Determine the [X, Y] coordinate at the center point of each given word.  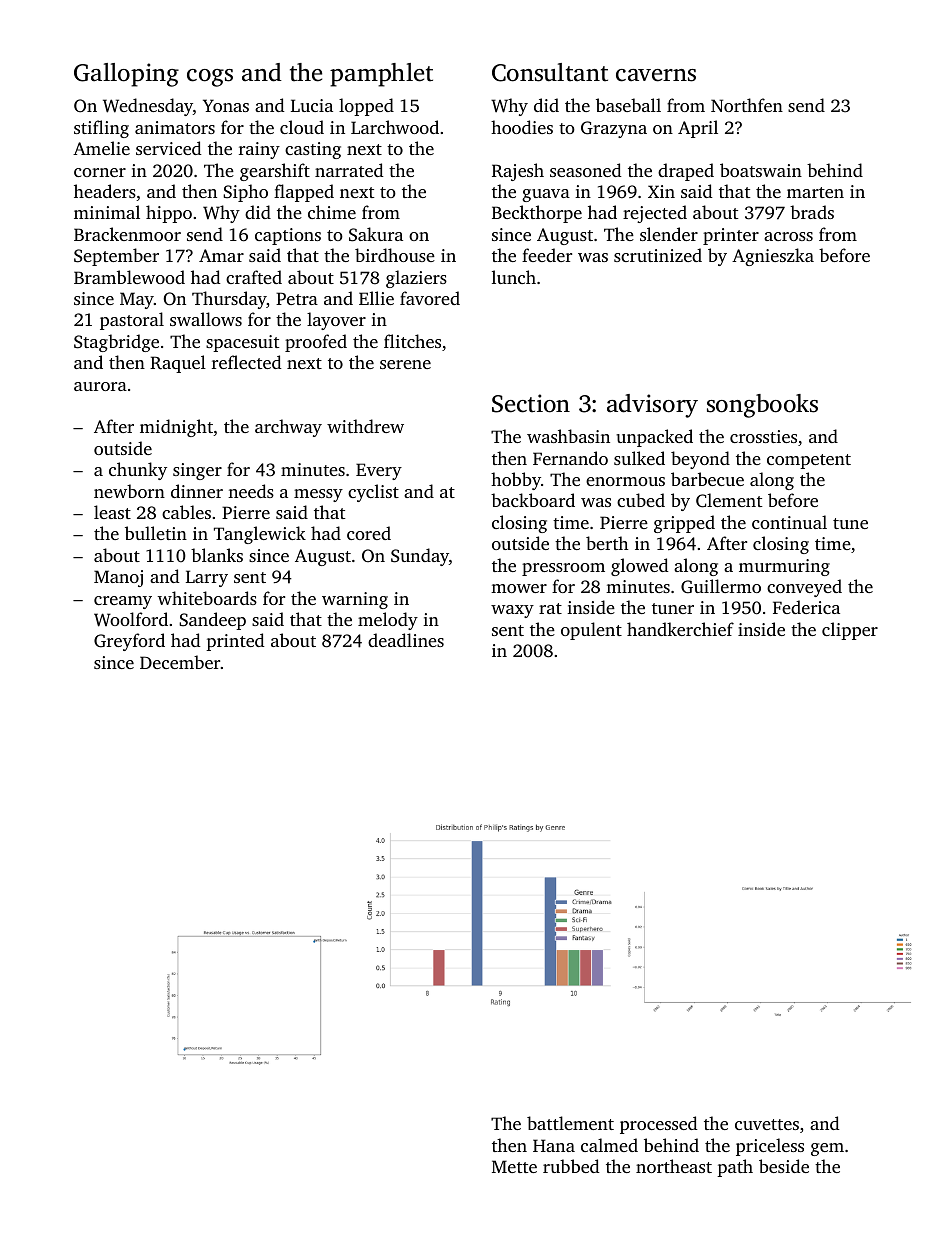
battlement [570, 1123]
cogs [210, 78]
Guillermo [721, 586]
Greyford [129, 642]
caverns [656, 75]
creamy [123, 602]
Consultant [550, 72]
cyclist [373, 493]
